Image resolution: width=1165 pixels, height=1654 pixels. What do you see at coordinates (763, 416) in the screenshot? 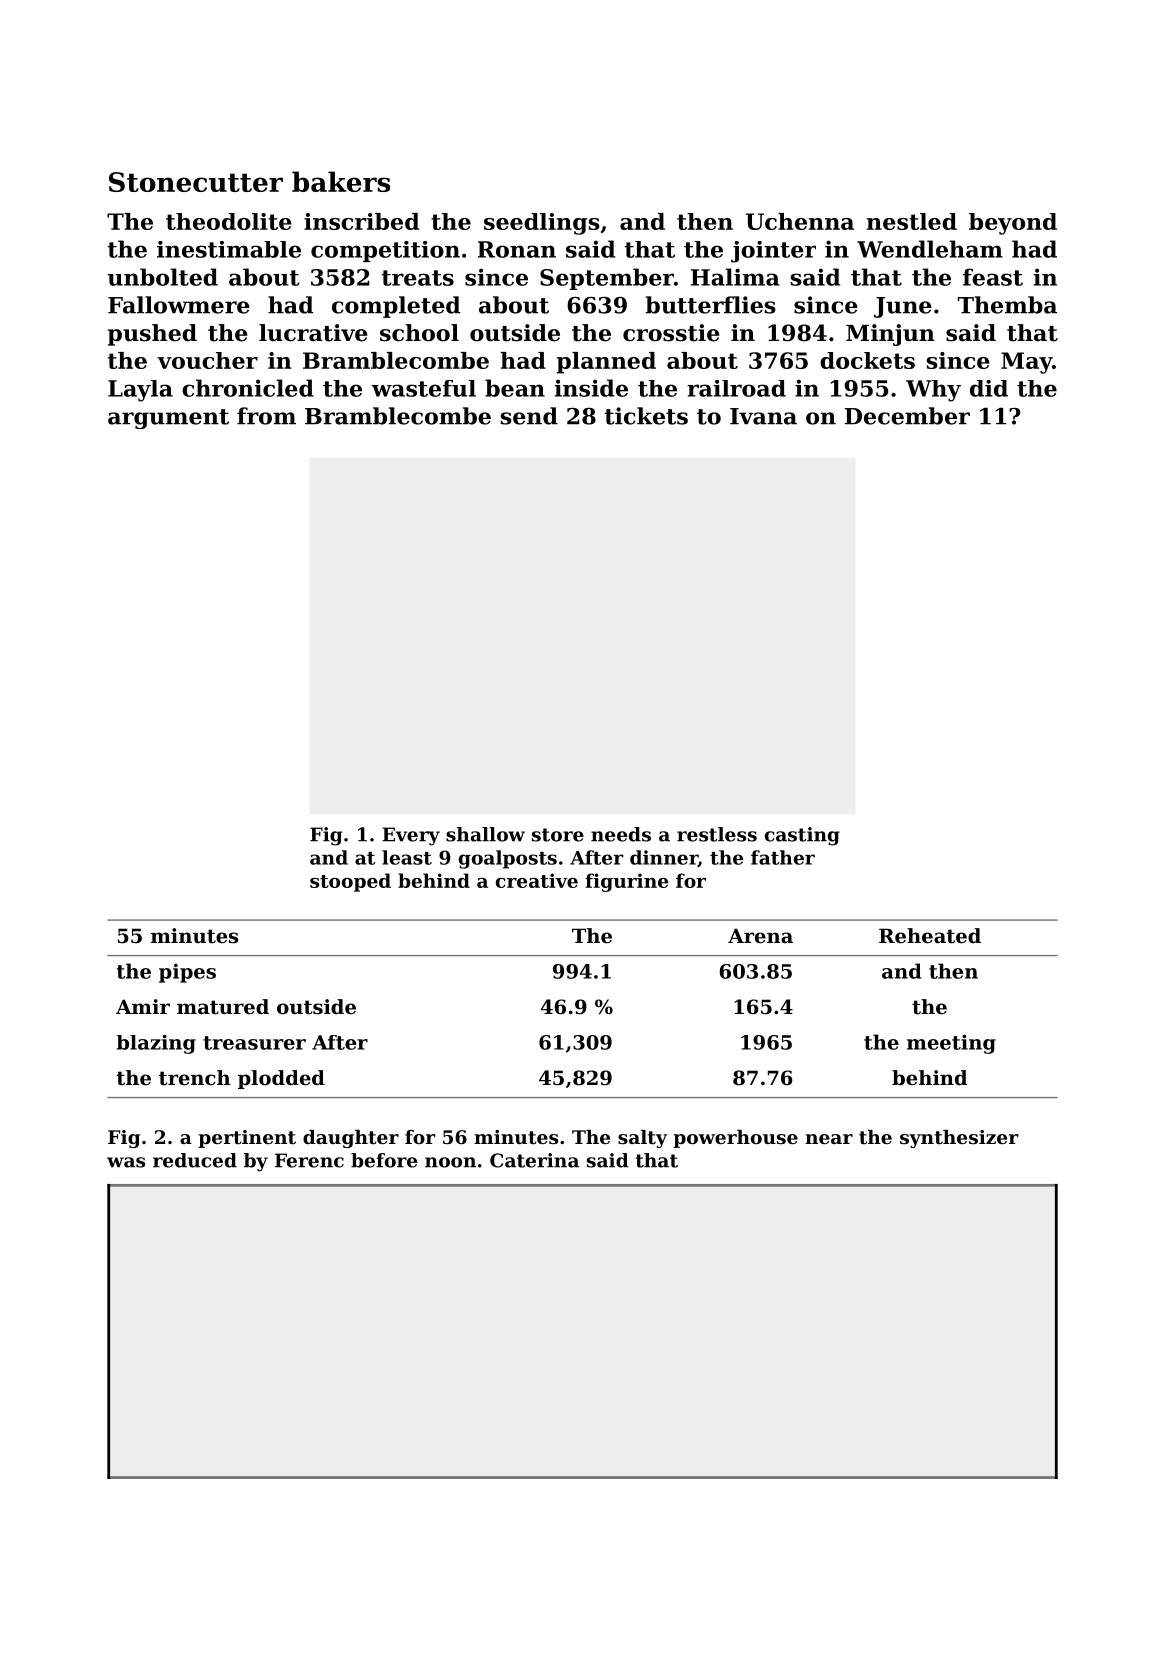
I see `Ivana` at bounding box center [763, 416].
